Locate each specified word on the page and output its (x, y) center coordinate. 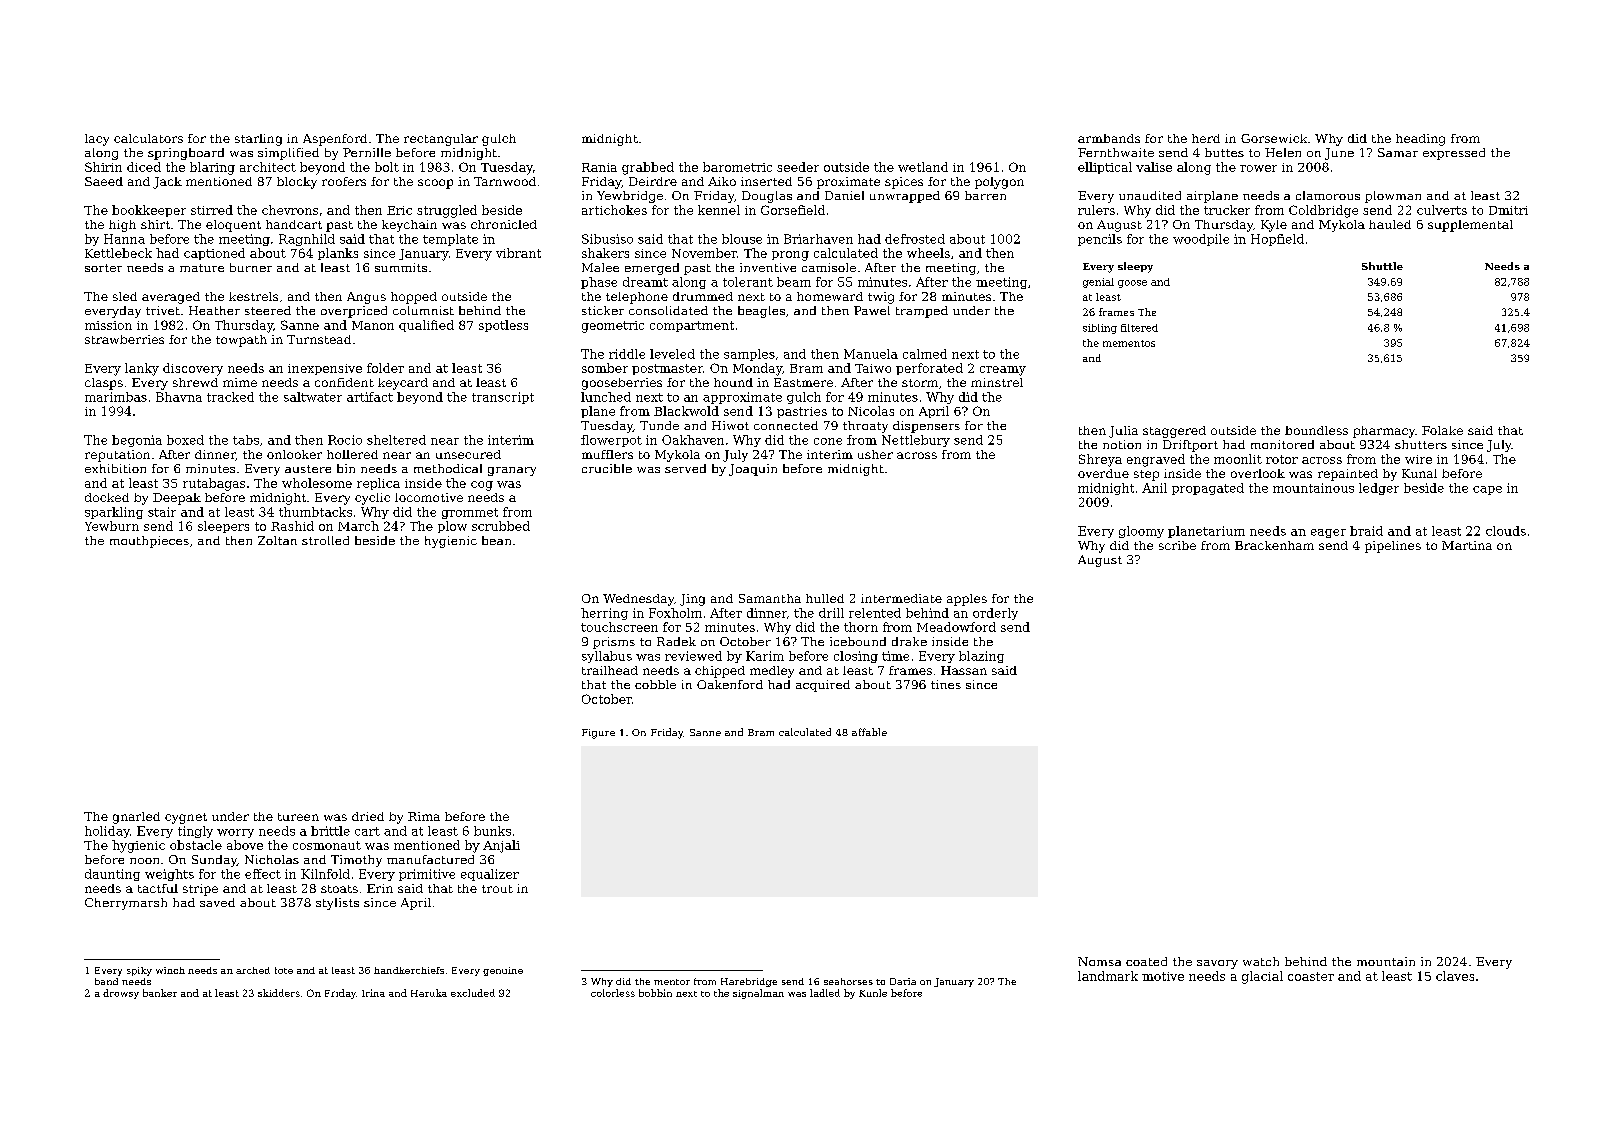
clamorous (1328, 195)
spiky (139, 971)
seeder (798, 167)
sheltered (396, 440)
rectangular (441, 140)
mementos (1129, 343)
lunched (606, 397)
